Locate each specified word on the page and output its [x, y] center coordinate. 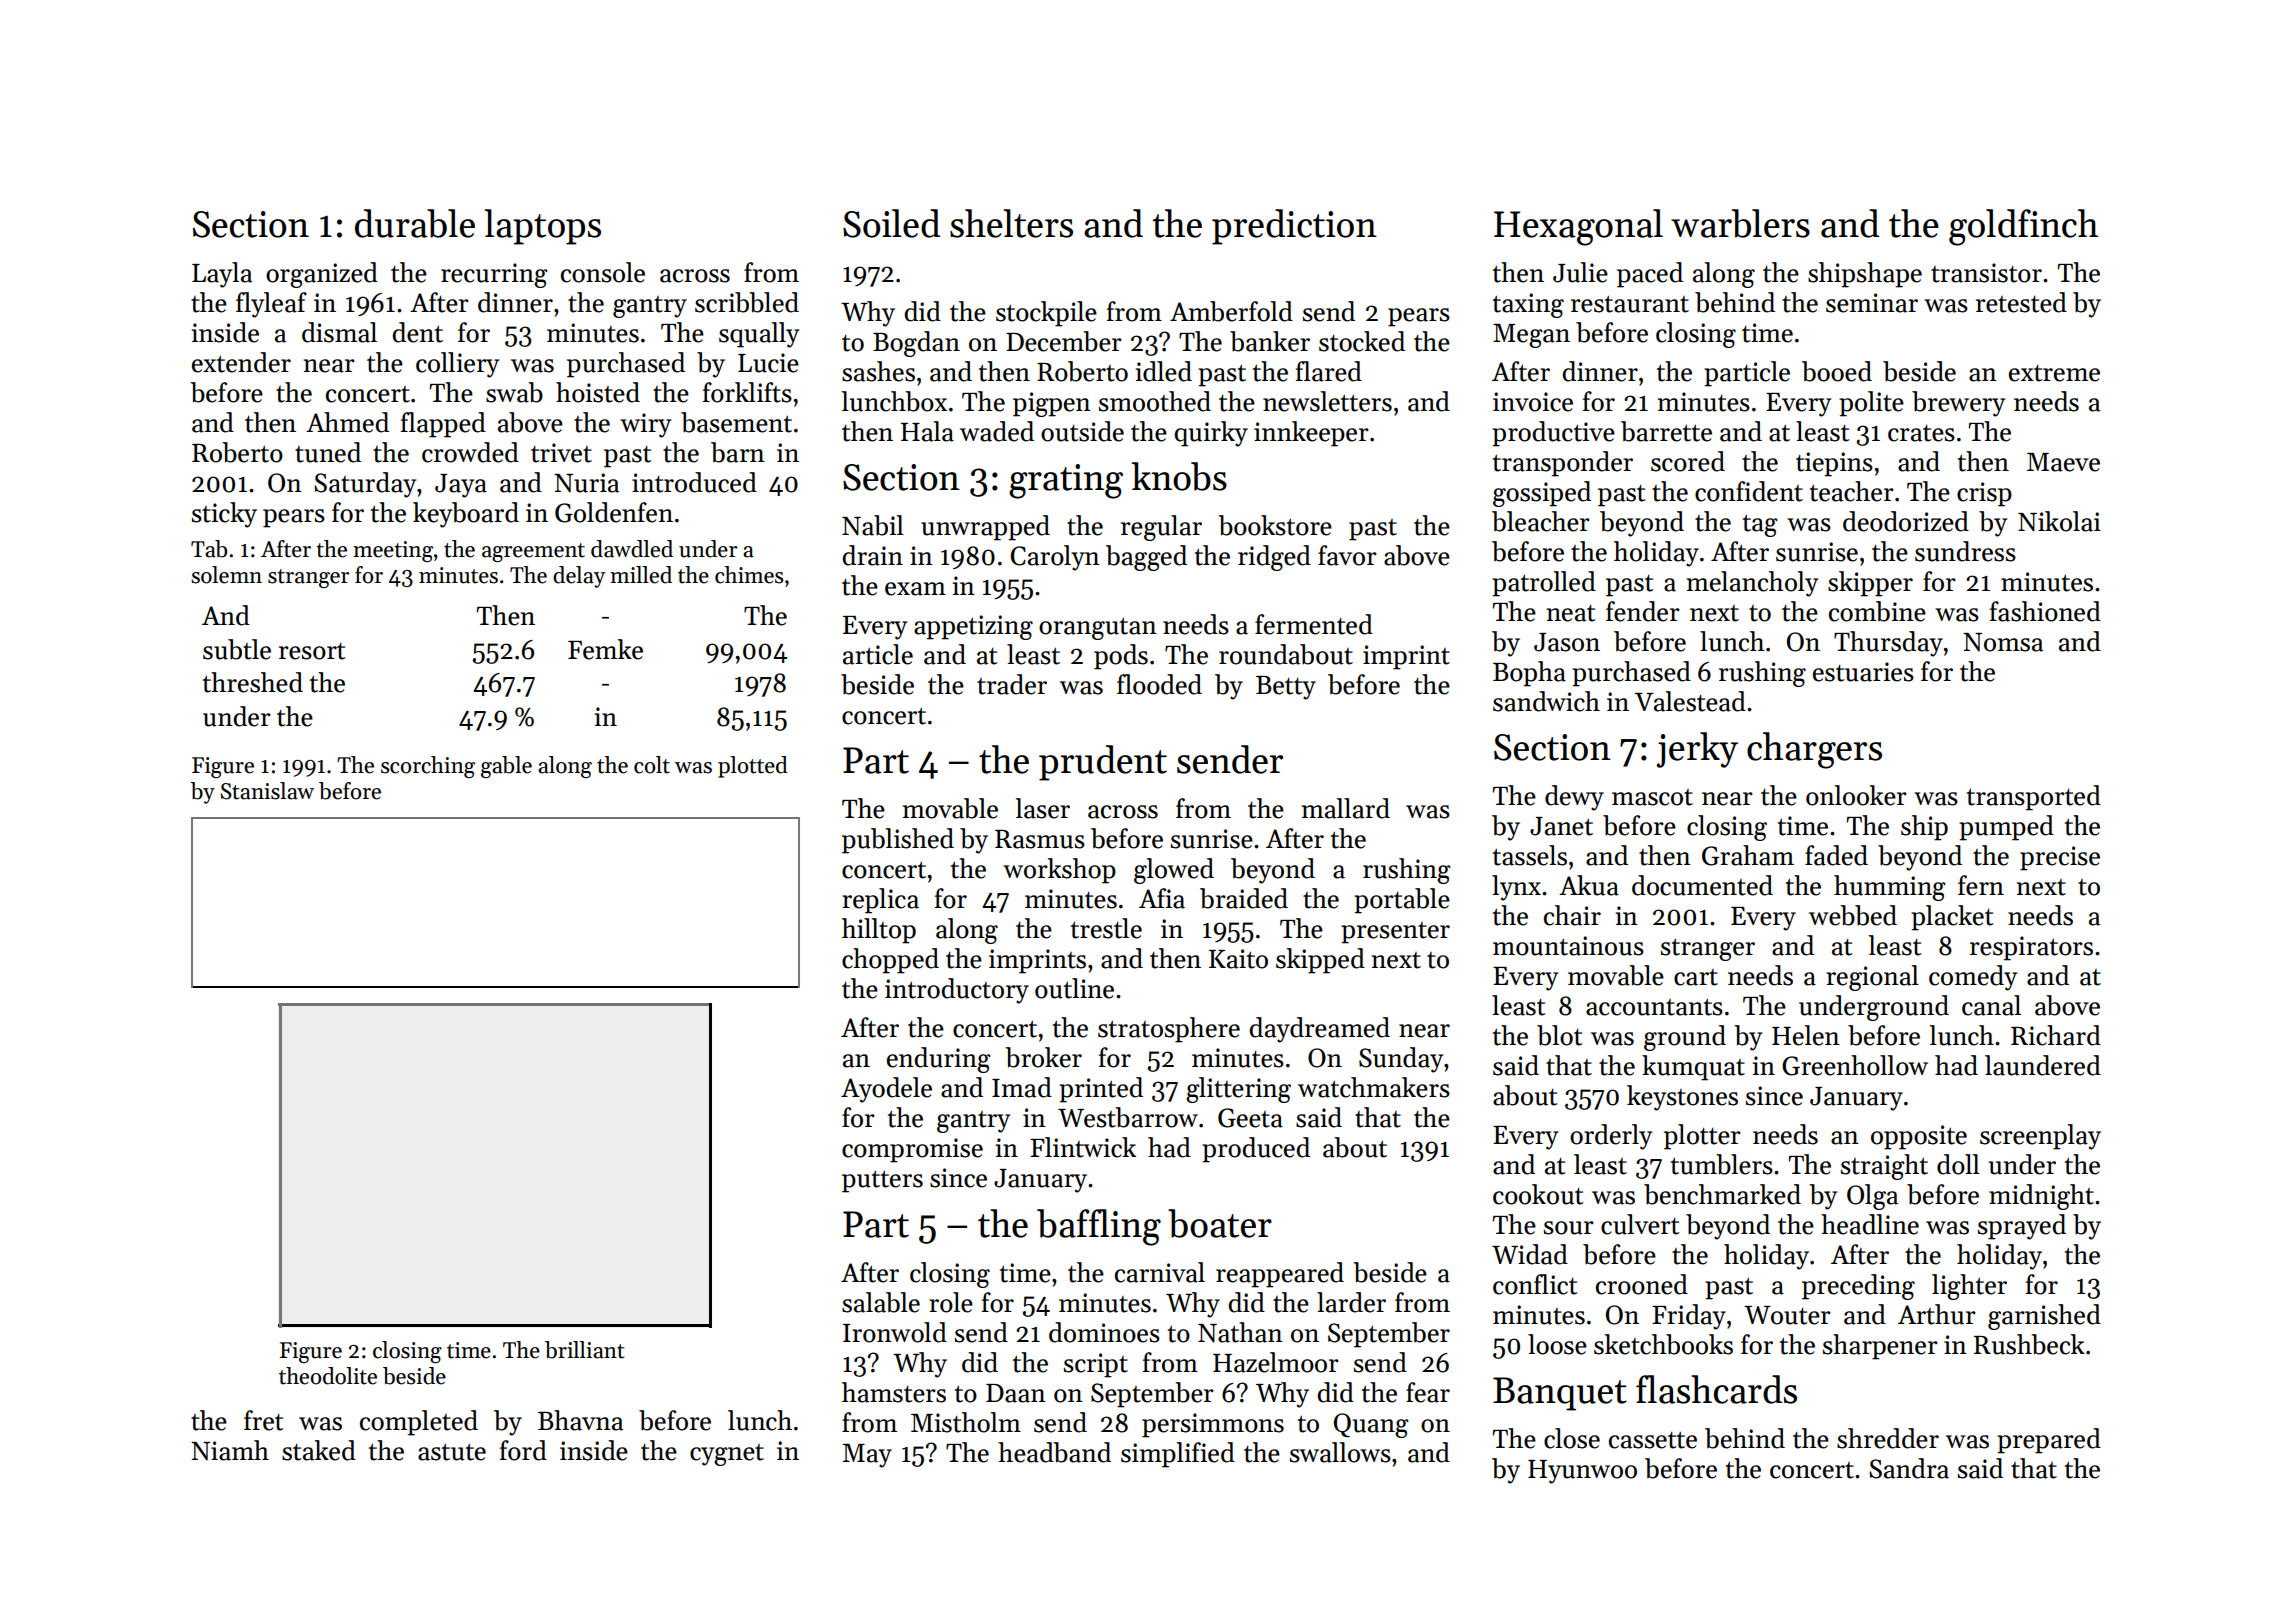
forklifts [747, 392]
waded [997, 431]
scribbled [747, 302]
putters [882, 1182]
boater [1220, 1223]
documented [1702, 885]
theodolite [328, 1376]
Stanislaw [267, 791]
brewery [1958, 404]
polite [1871, 404]
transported [2034, 798]
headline [1870, 1224]
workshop [1059, 871]
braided [1244, 898]
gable [506, 767]
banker [1270, 341]
